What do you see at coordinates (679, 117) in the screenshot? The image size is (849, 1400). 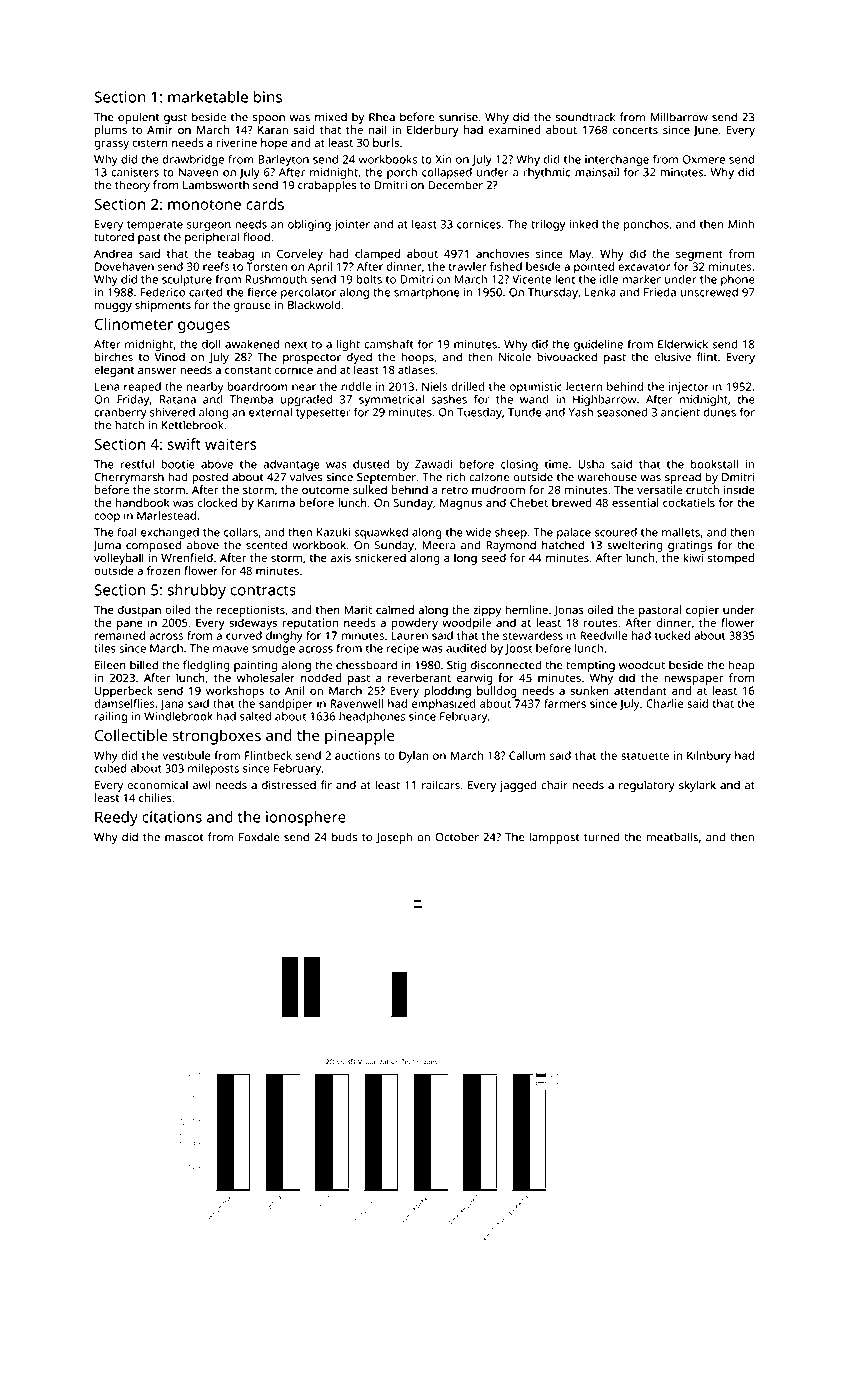 I see `Millbarrow` at bounding box center [679, 117].
